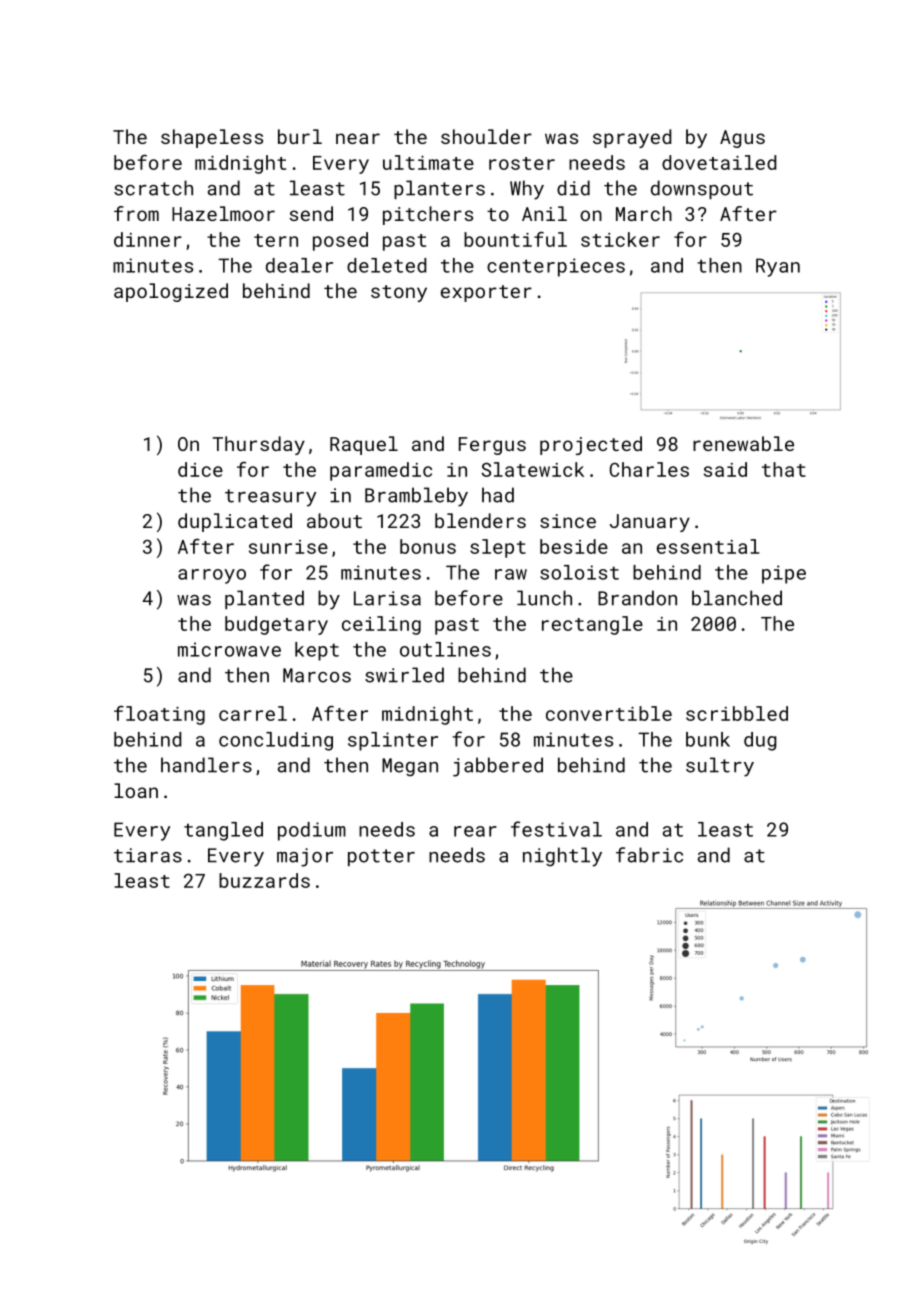 The width and height of the page is (924, 1314). Describe the element at coordinates (760, 741) in the page. I see `dug` at that location.
